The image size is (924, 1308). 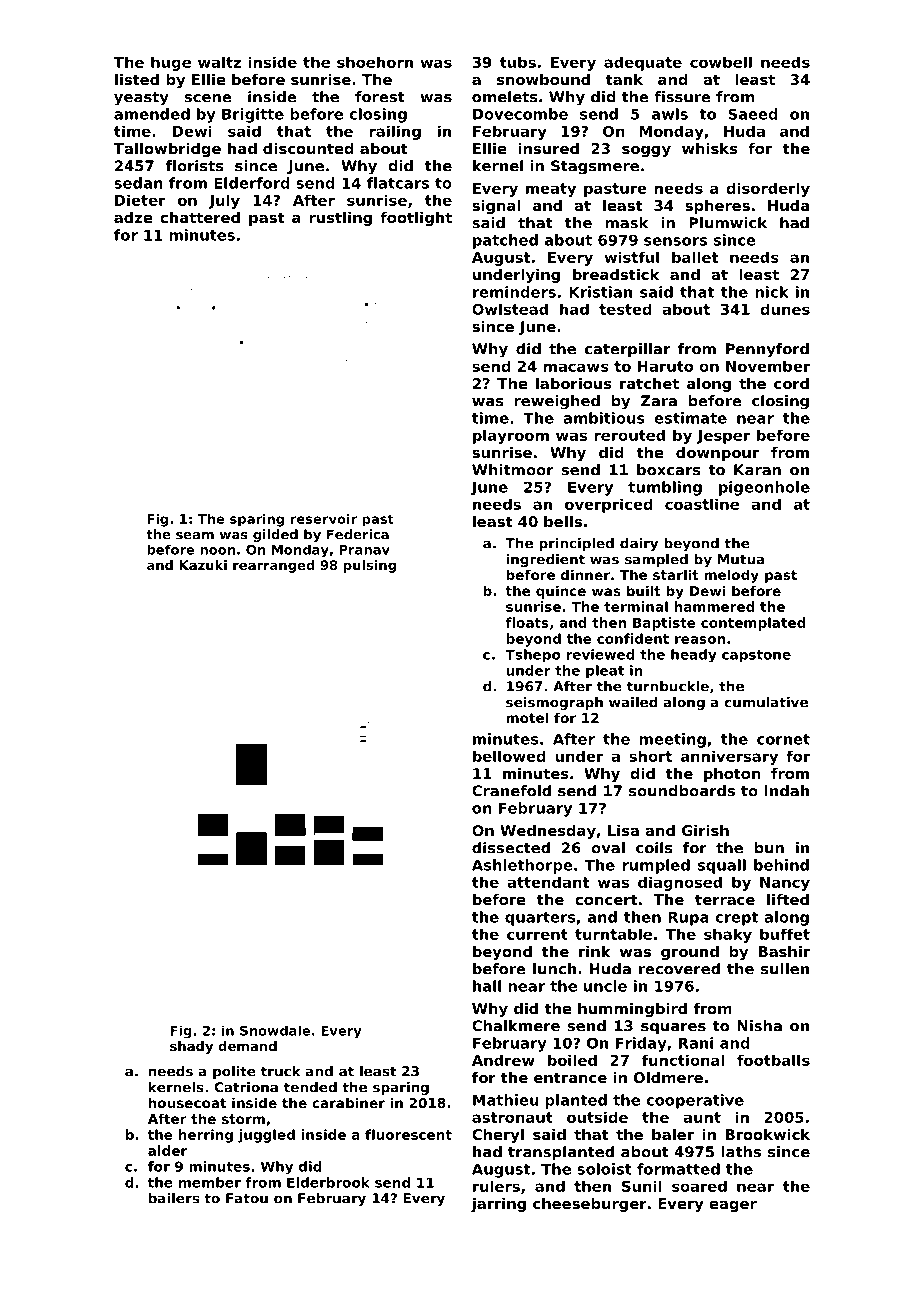 What do you see at coordinates (217, 551) in the document?
I see `noon` at bounding box center [217, 551].
